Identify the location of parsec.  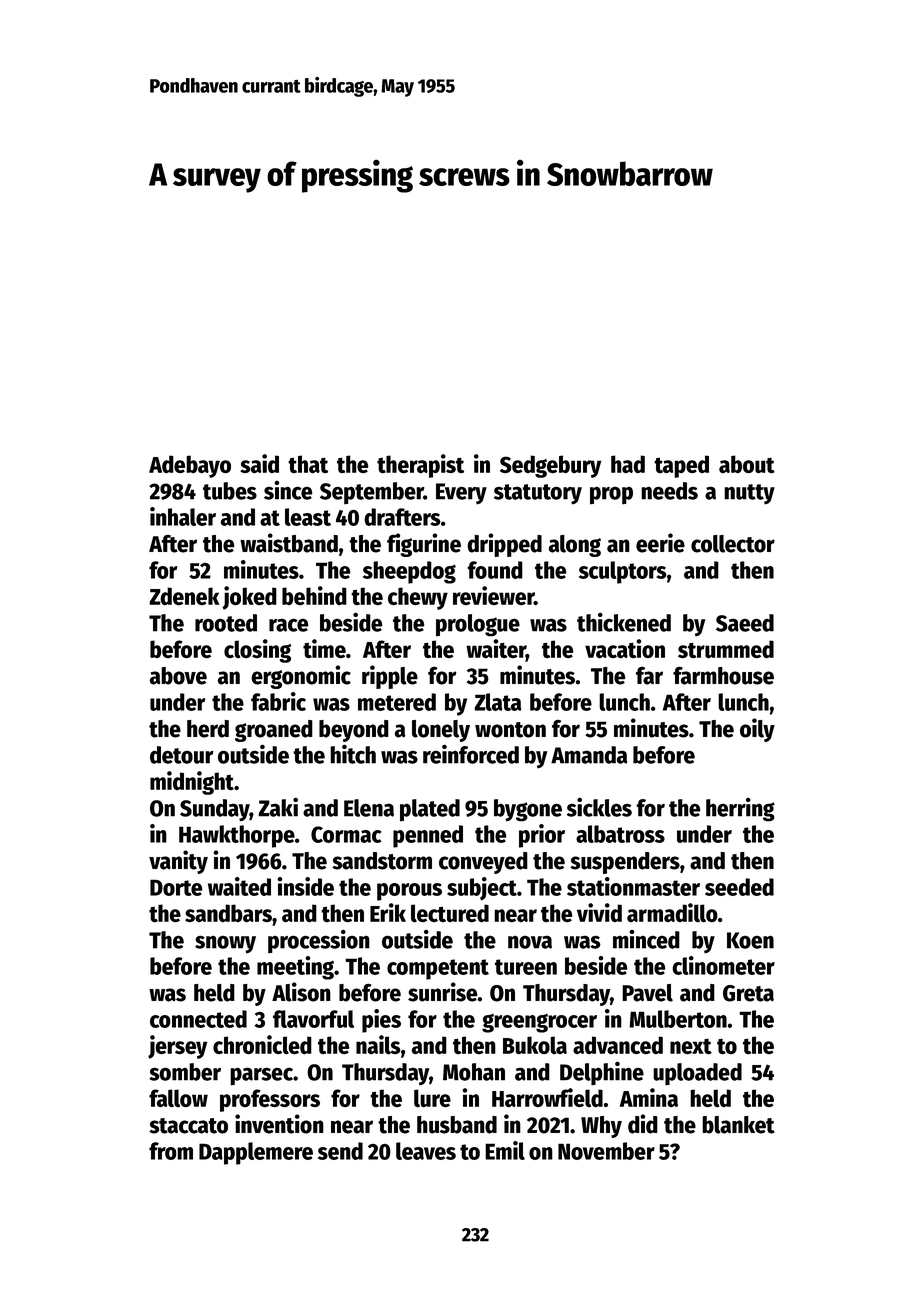
(261, 1076).
